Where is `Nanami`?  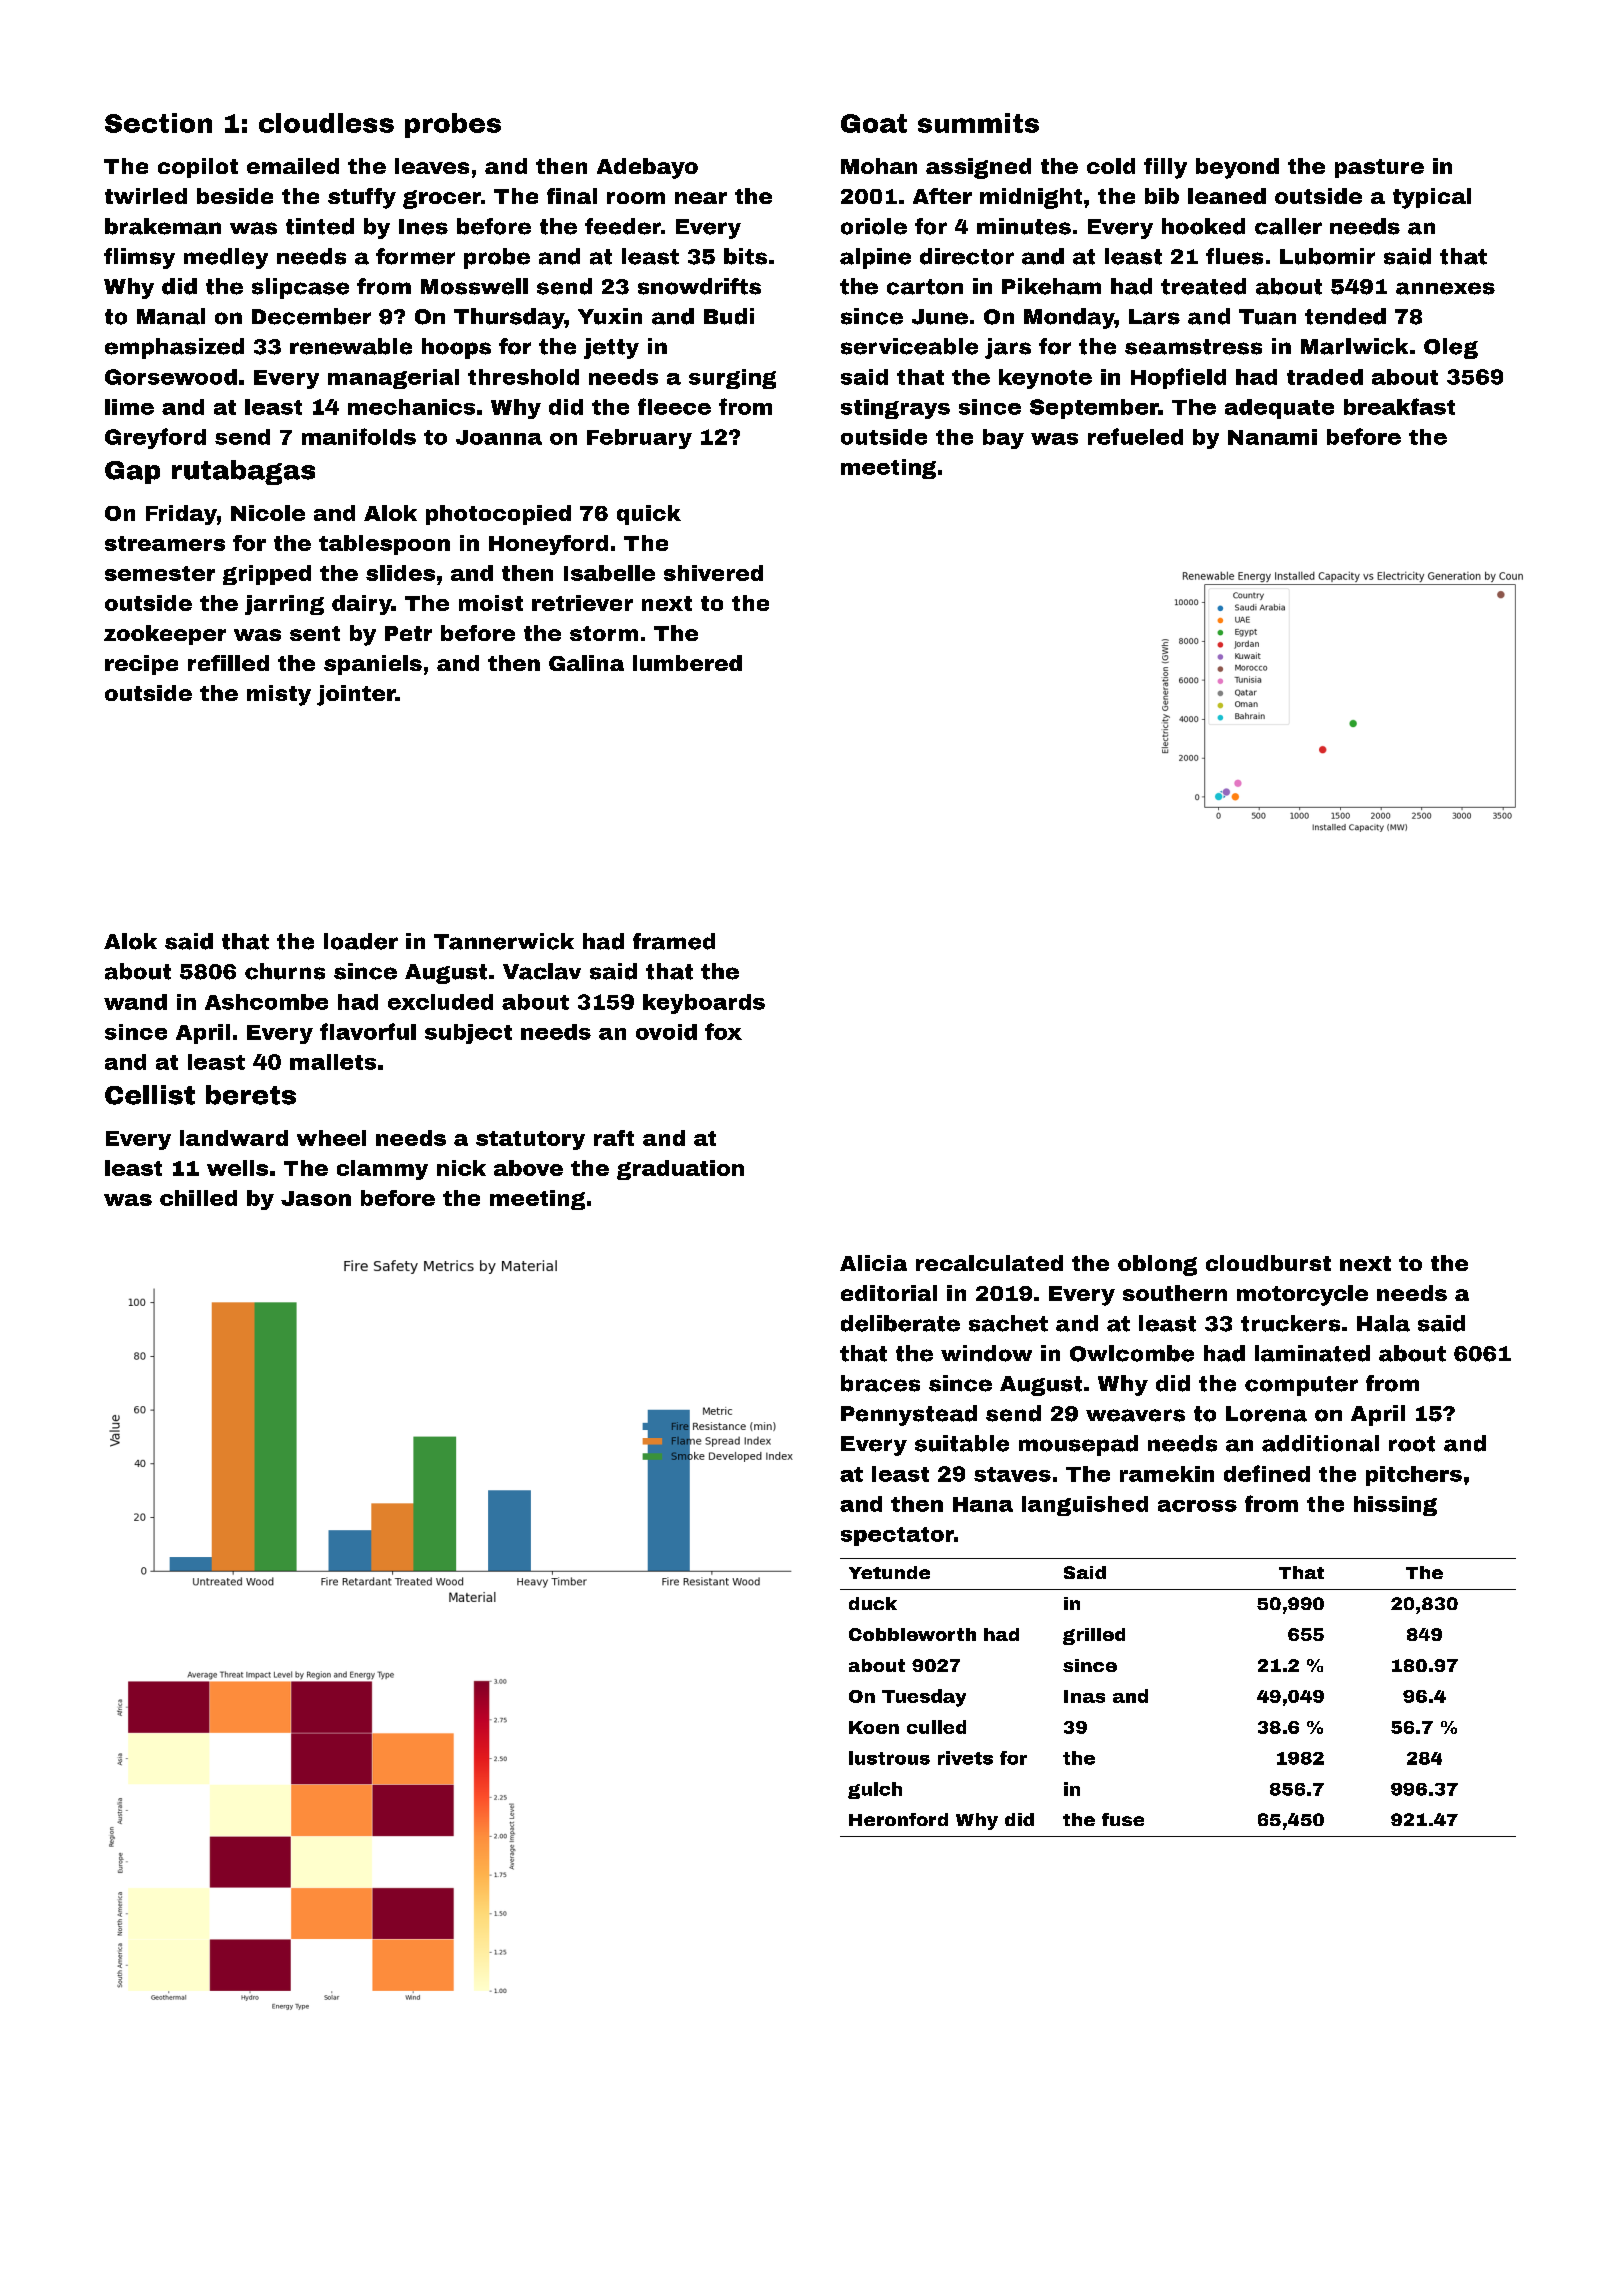 Nanami is located at coordinates (1272, 437).
